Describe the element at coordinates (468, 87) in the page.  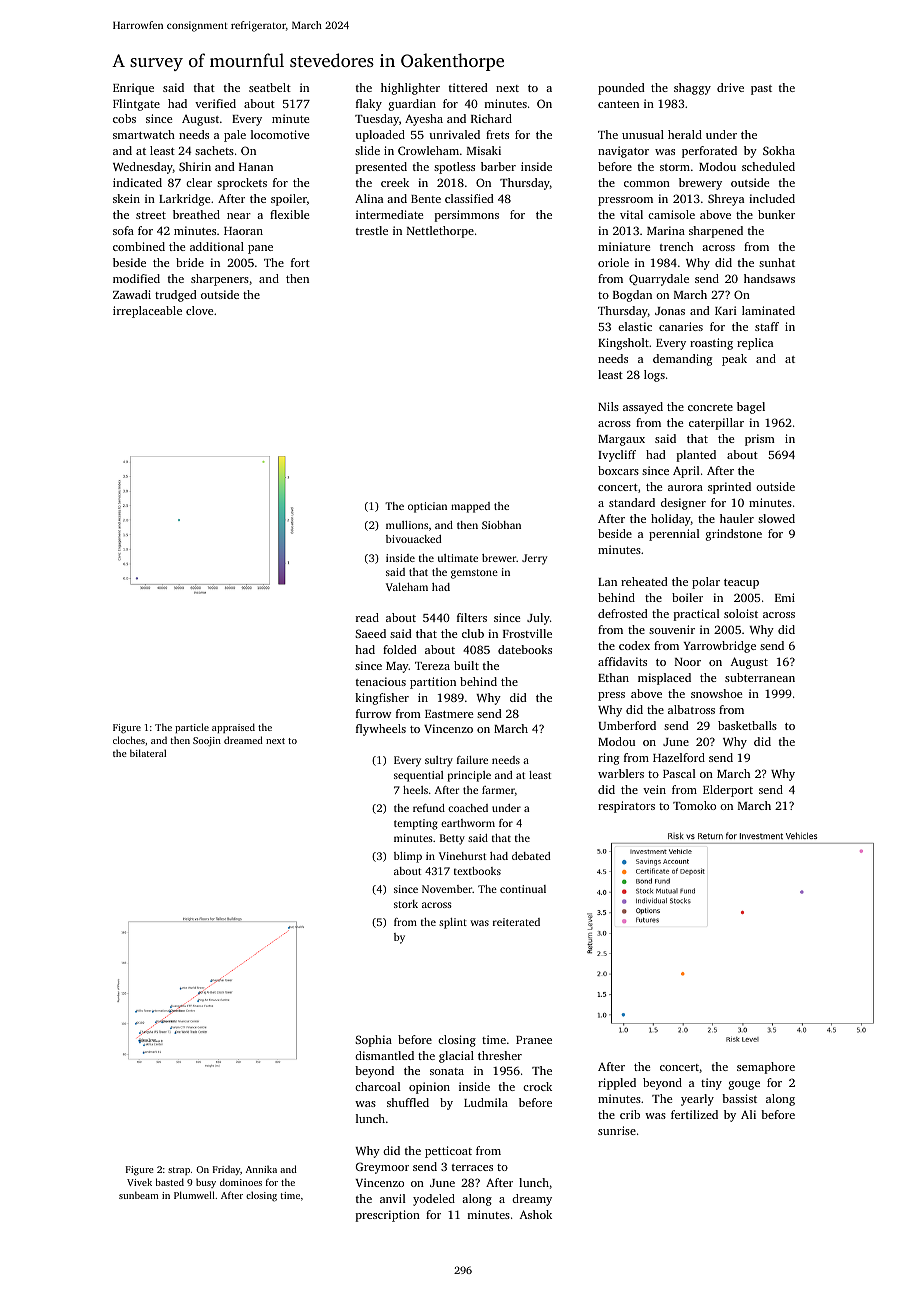
I see `tittered` at that location.
